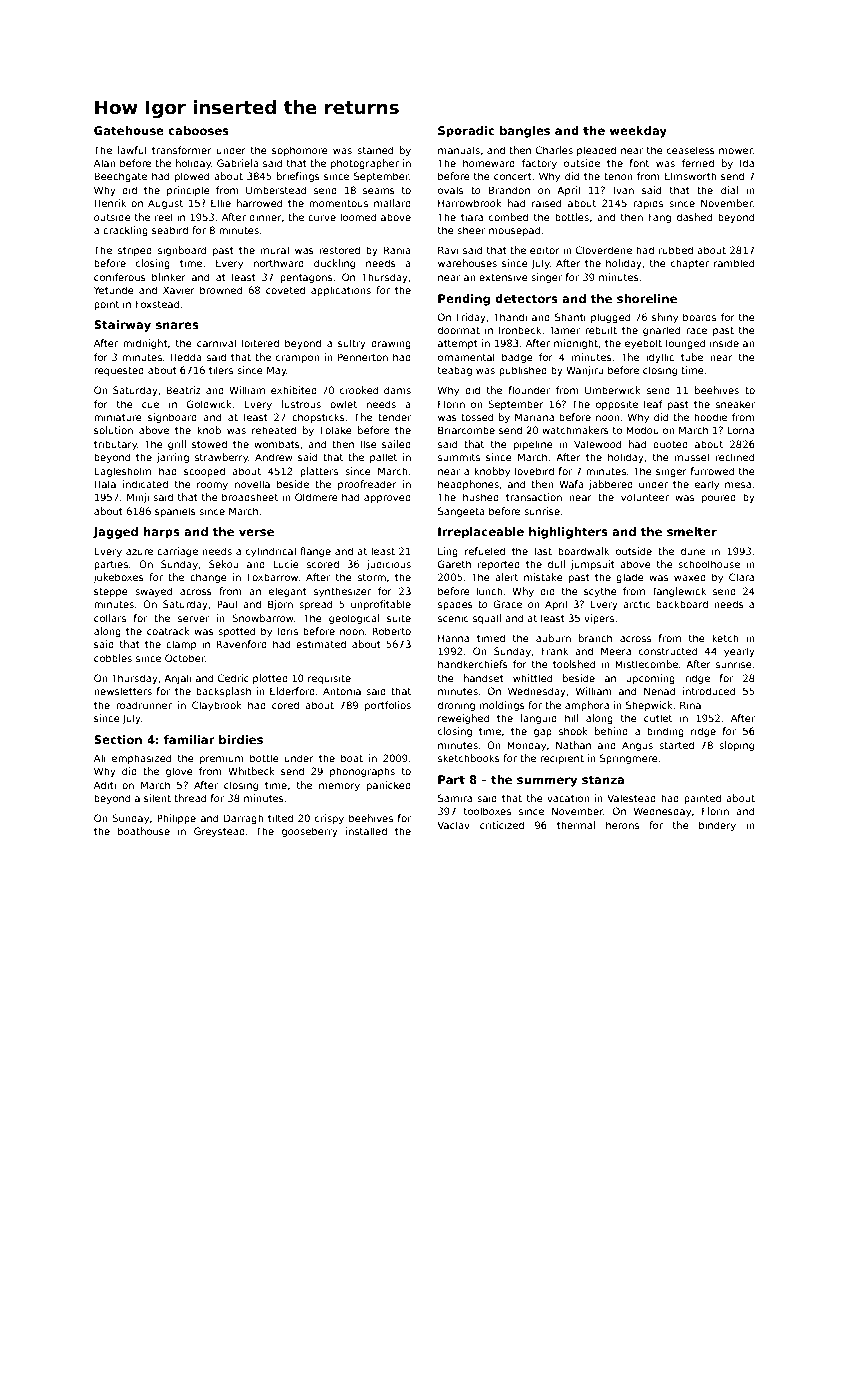 The height and width of the page is (1400, 849). Describe the element at coordinates (217, 706) in the page. I see `Claybrook` at that location.
